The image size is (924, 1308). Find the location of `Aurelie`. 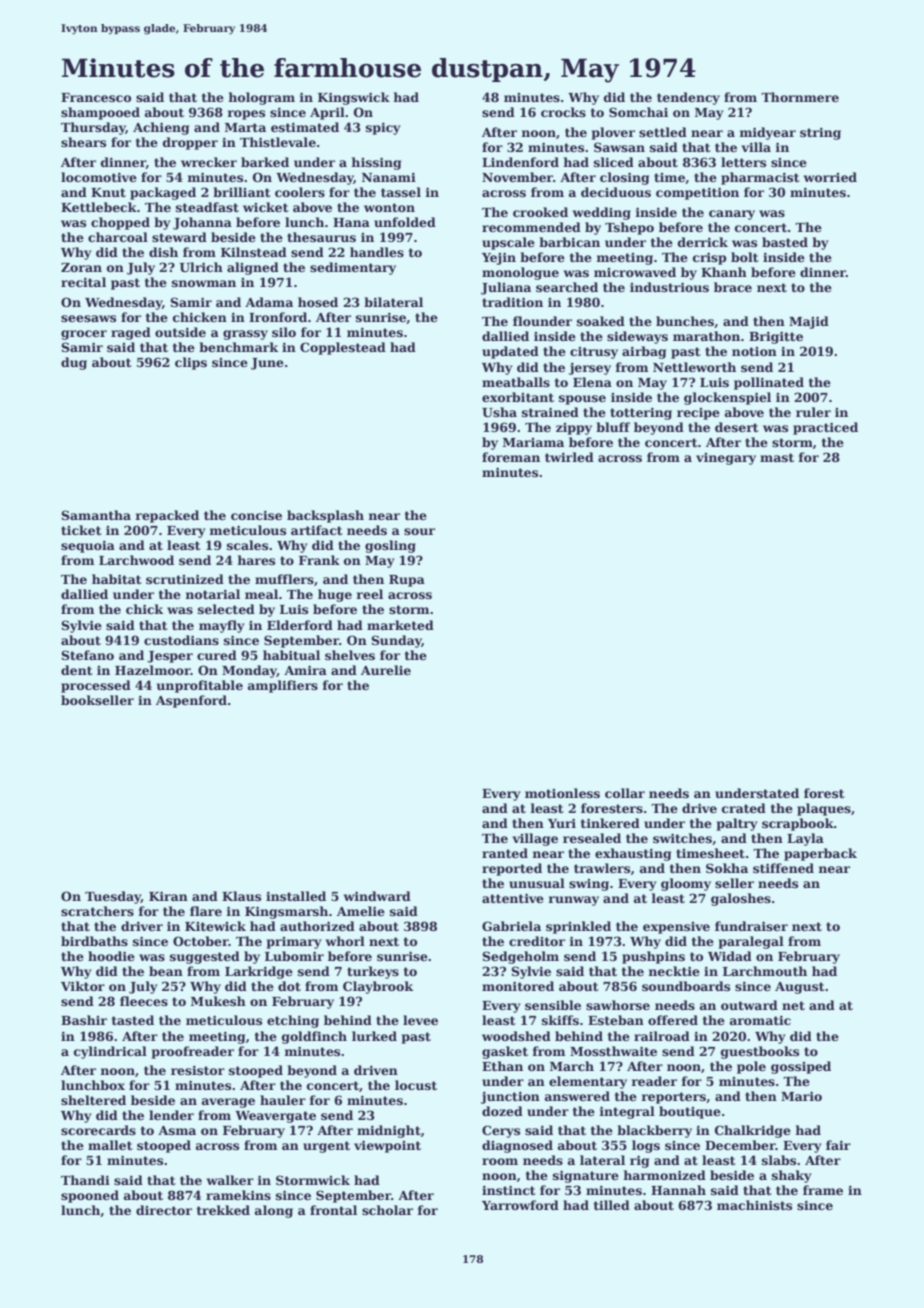

Aurelie is located at coordinates (386, 670).
